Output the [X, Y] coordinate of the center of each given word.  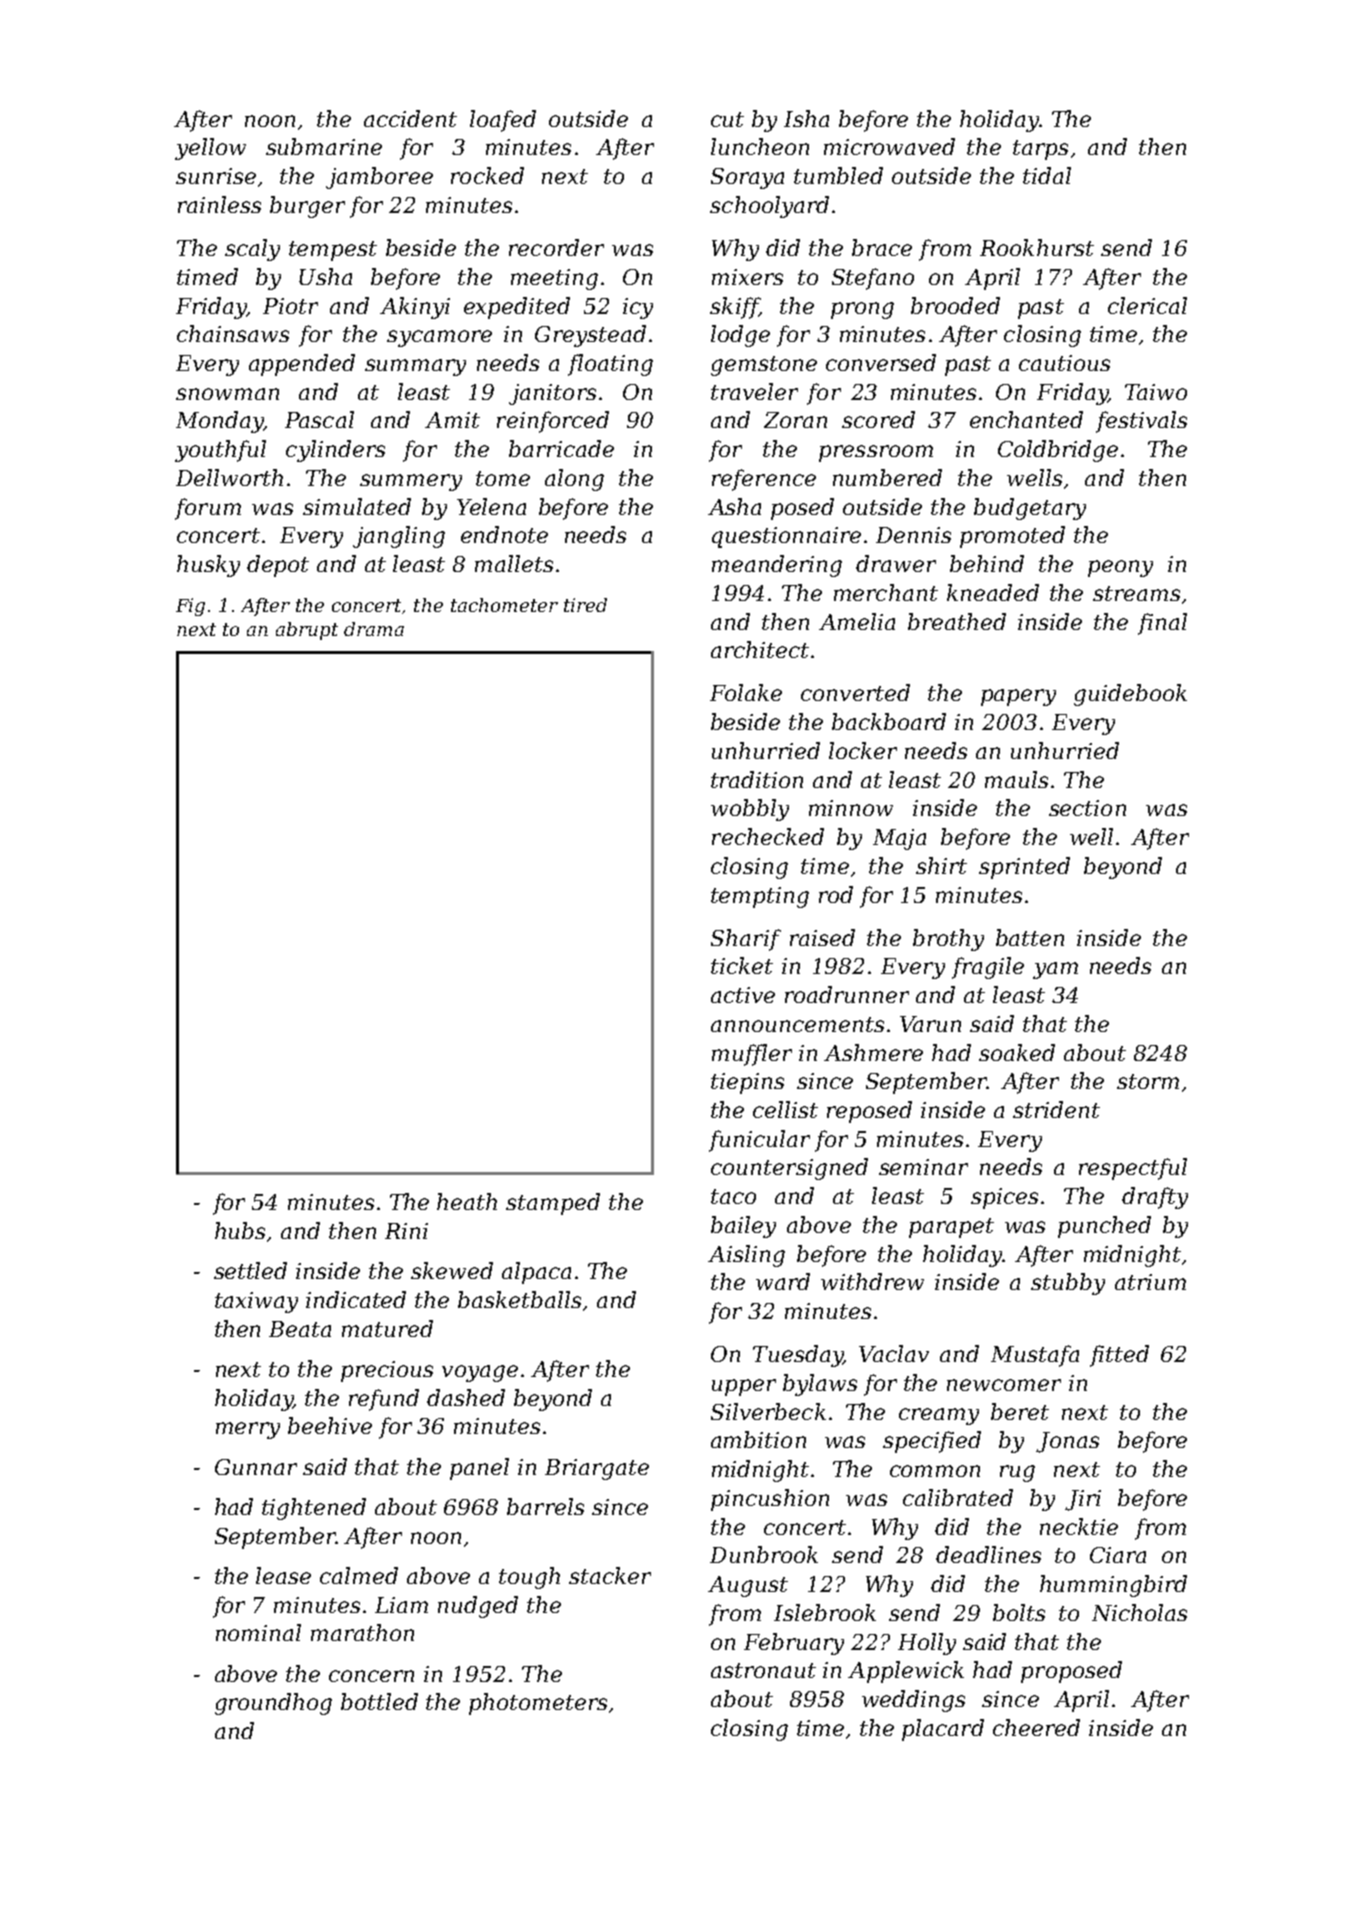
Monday [220, 422]
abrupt [307, 631]
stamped [553, 1204]
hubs [240, 1230]
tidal [1047, 175]
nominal [258, 1632]
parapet [951, 1228]
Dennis [913, 535]
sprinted [1024, 868]
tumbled [838, 175]
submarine [324, 146]
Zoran [795, 420]
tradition [757, 779]
